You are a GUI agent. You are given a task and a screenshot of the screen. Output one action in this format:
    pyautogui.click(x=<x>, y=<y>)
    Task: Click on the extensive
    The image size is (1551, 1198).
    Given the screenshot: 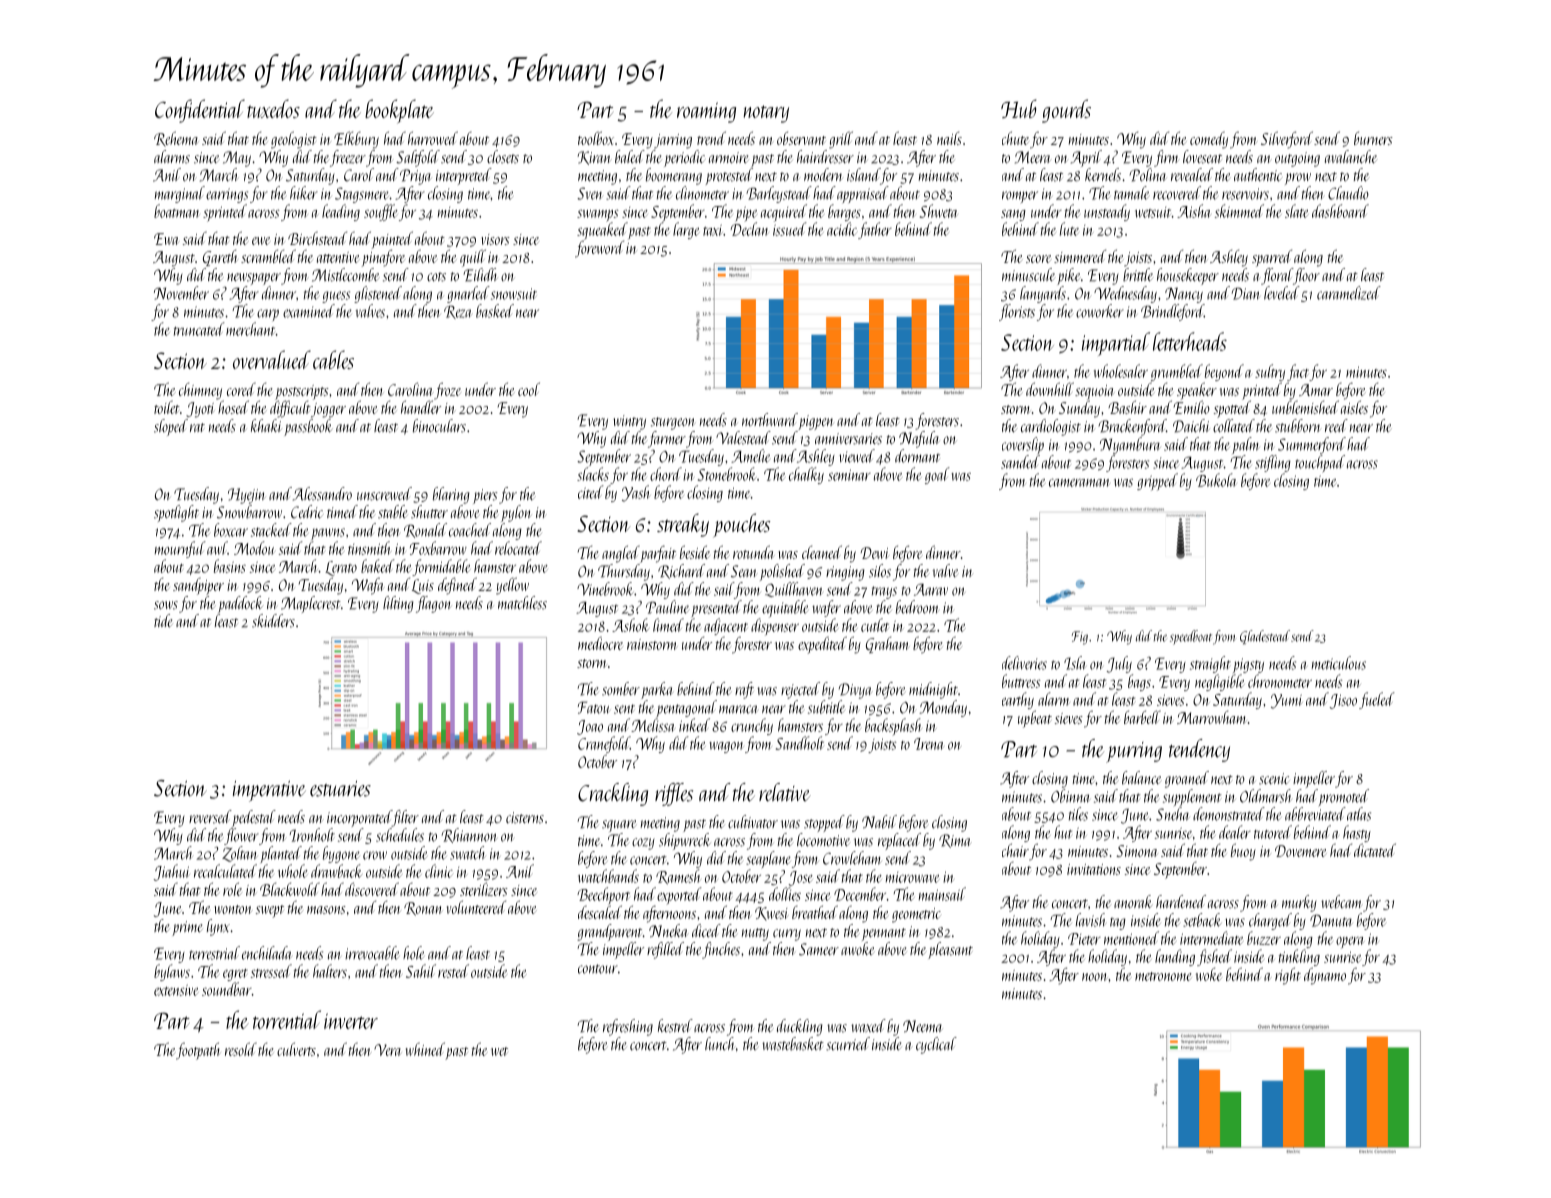 What is the action you would take?
    pyautogui.click(x=176, y=990)
